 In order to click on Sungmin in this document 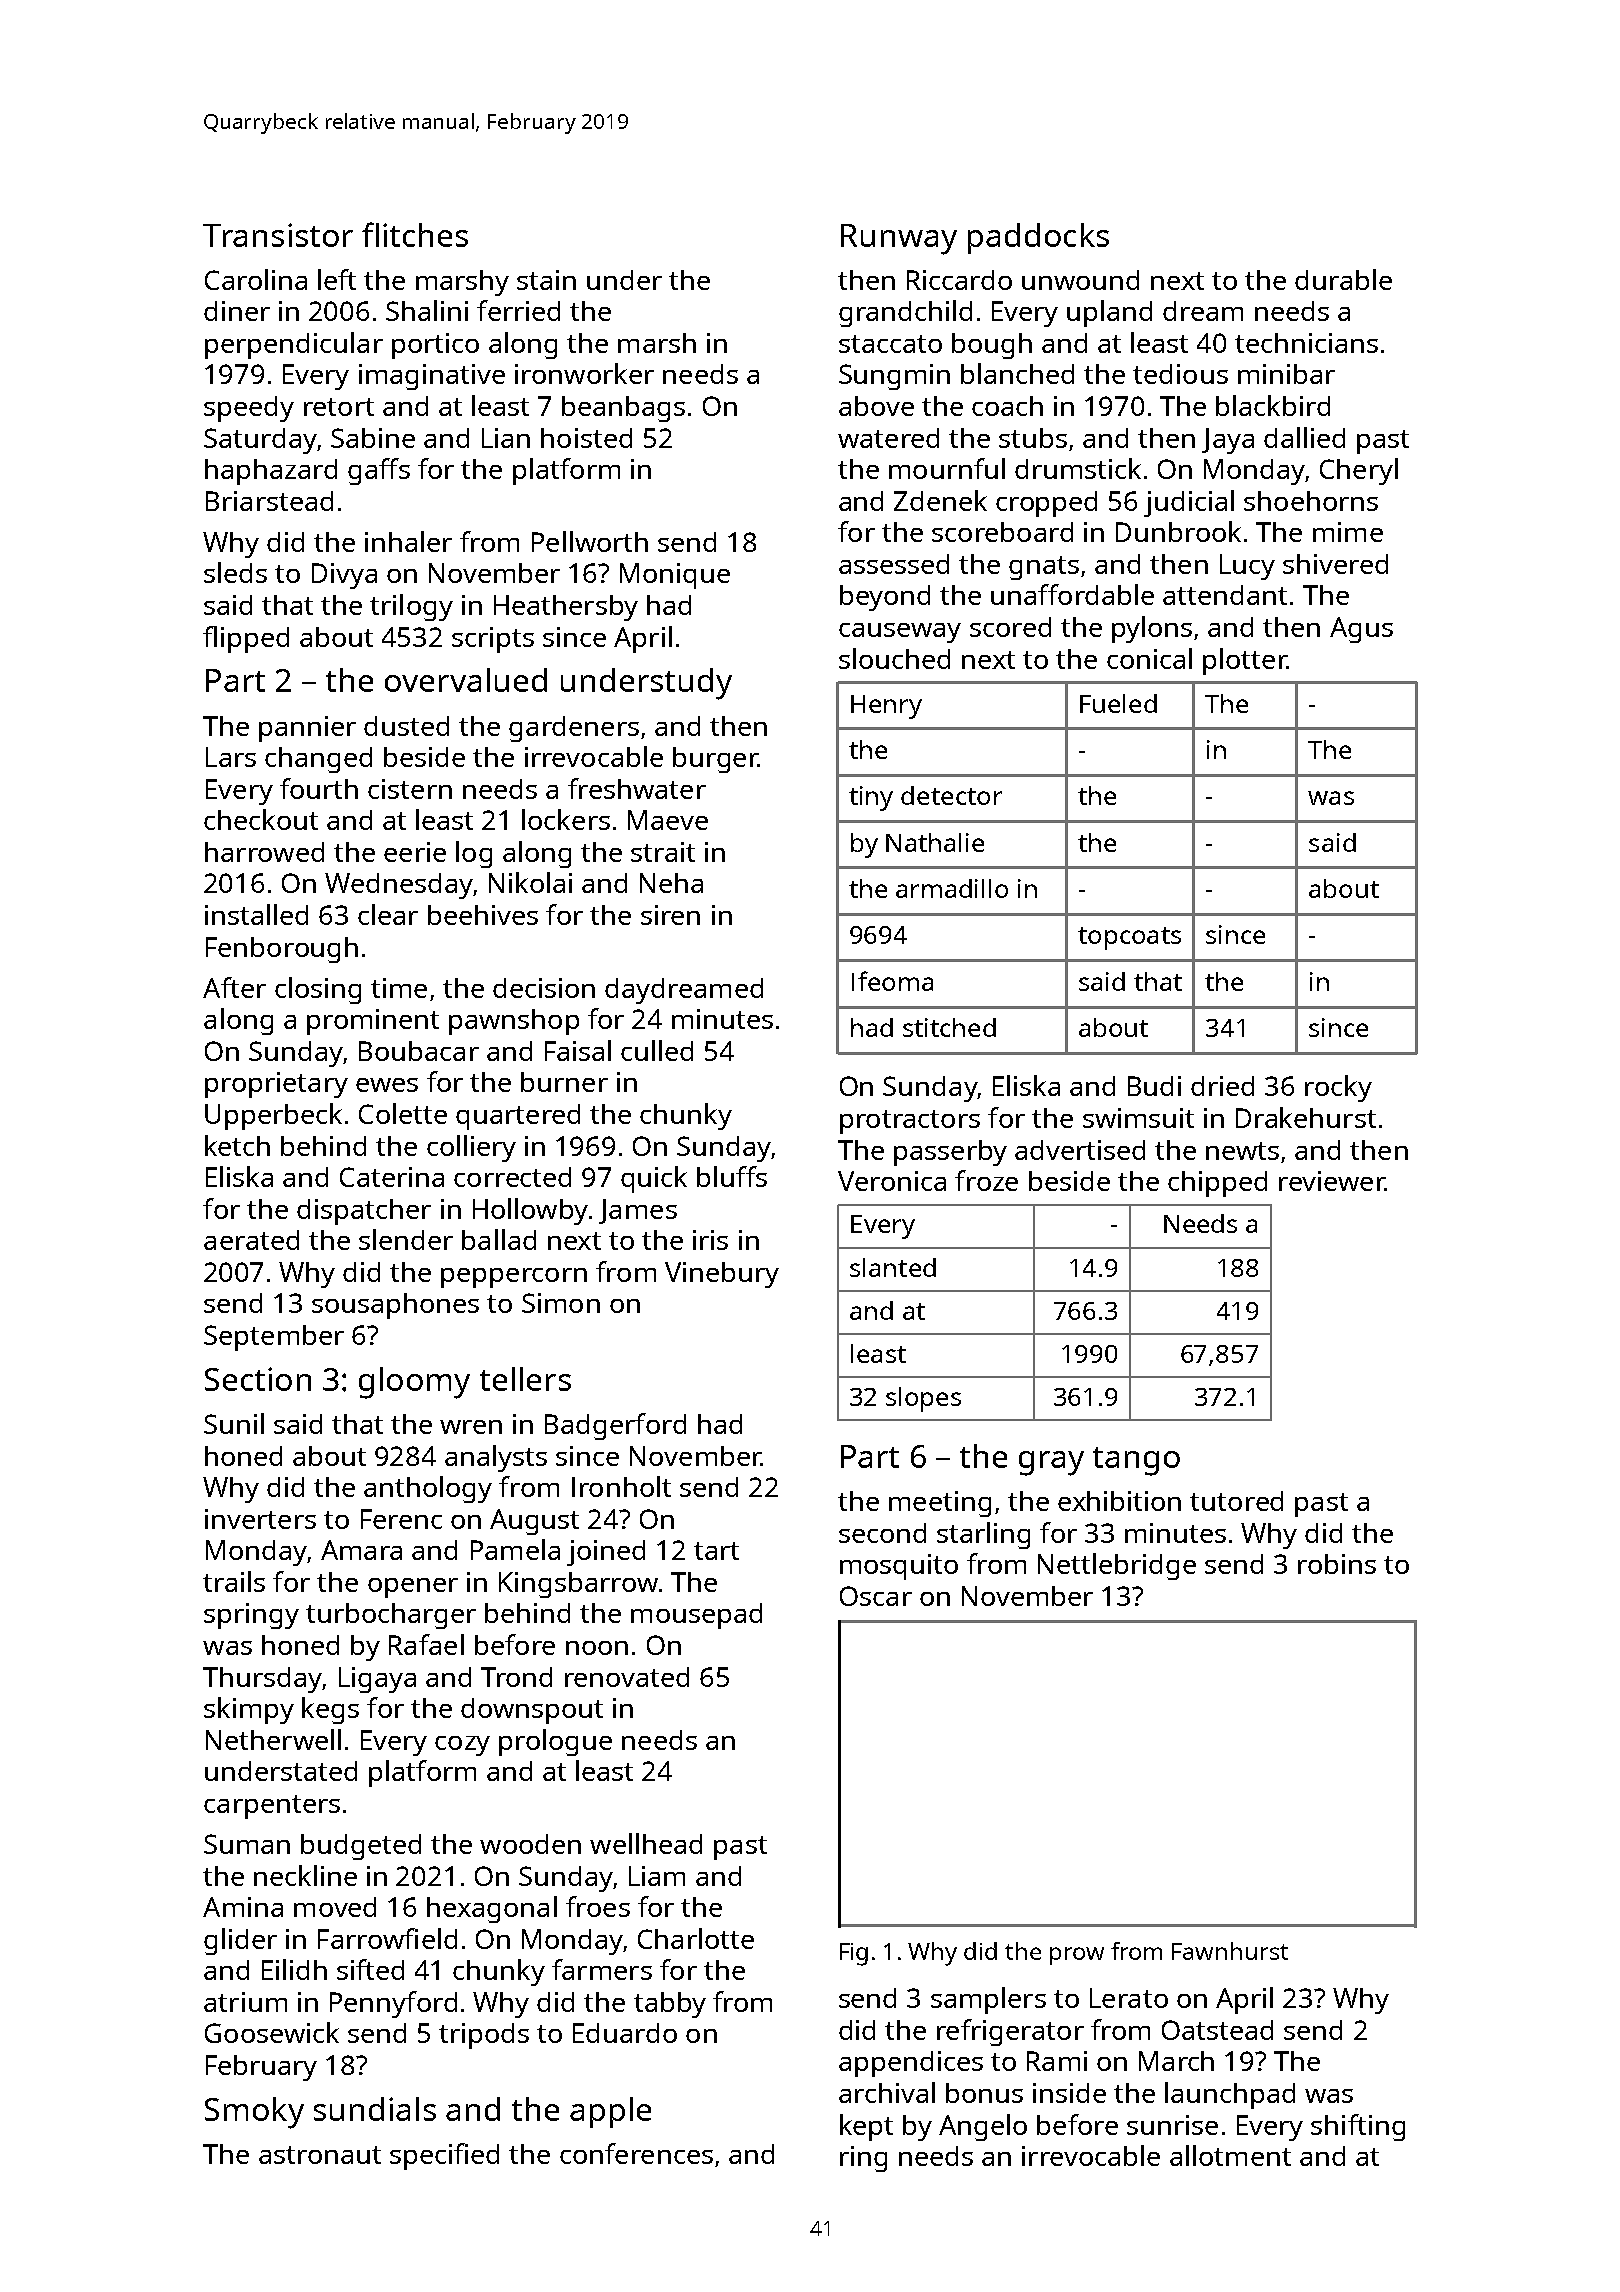, I will do `click(894, 377)`.
